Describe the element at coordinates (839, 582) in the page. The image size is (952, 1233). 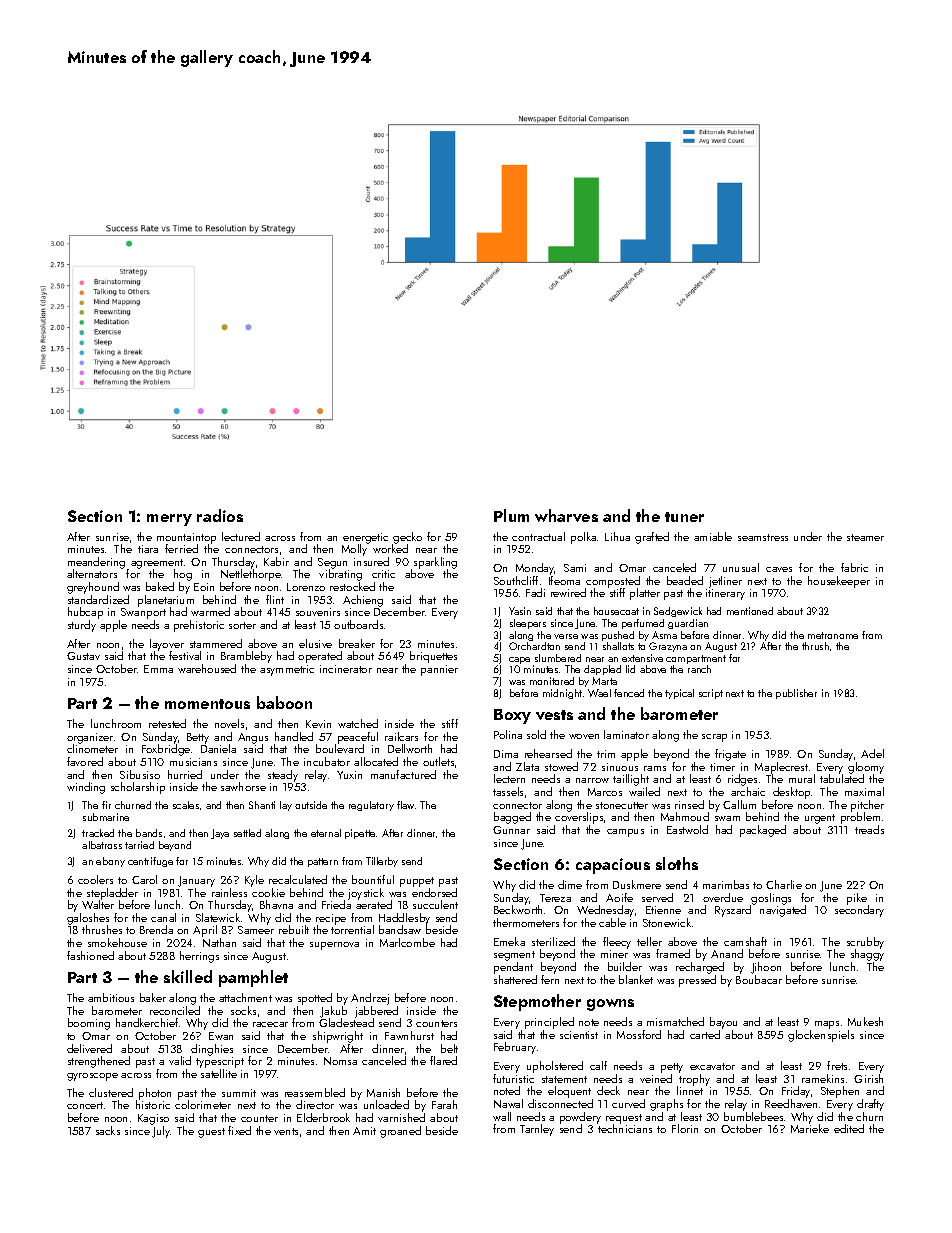
I see `housekeeper` at that location.
